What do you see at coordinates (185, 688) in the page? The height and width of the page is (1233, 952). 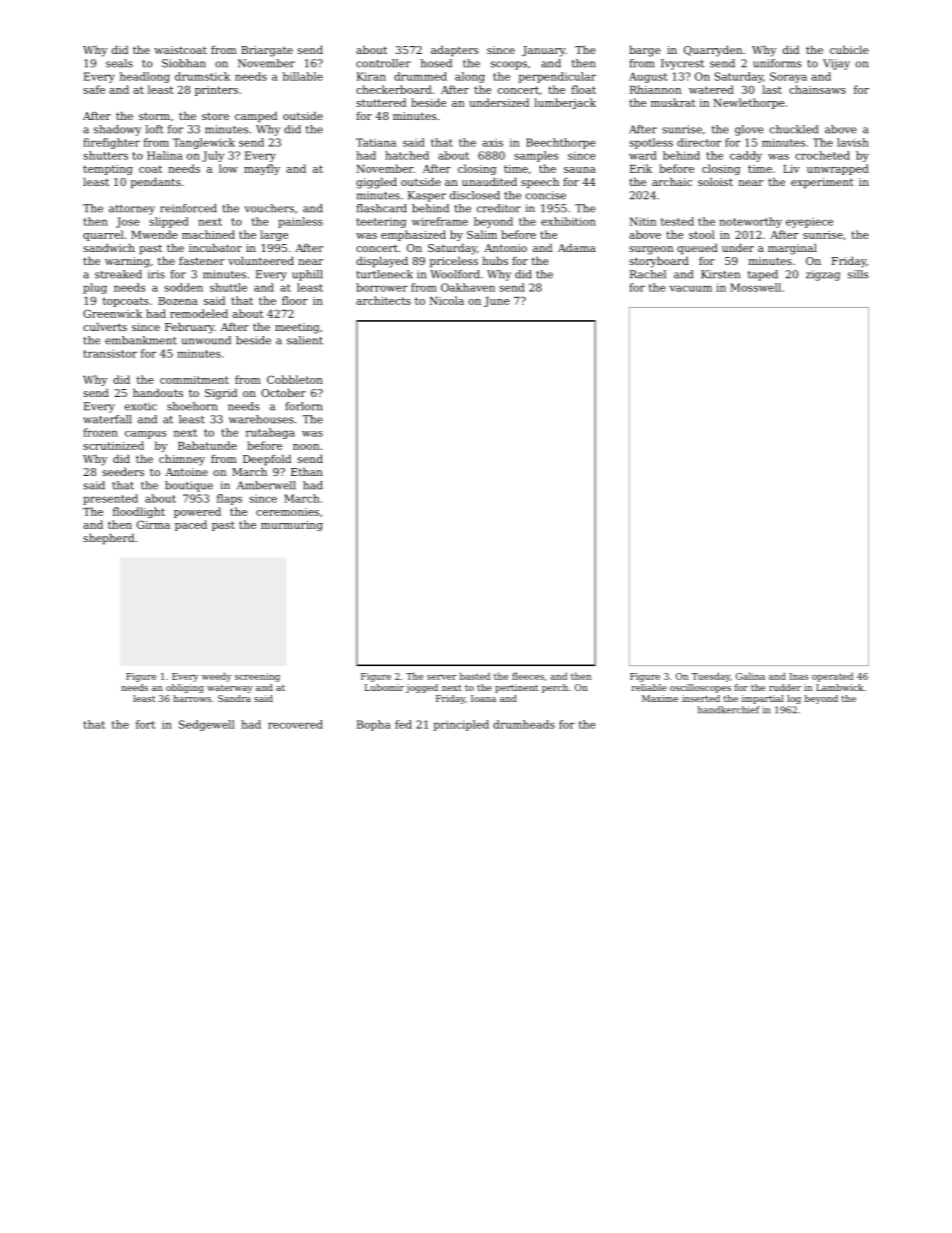 I see `obliging` at bounding box center [185, 688].
